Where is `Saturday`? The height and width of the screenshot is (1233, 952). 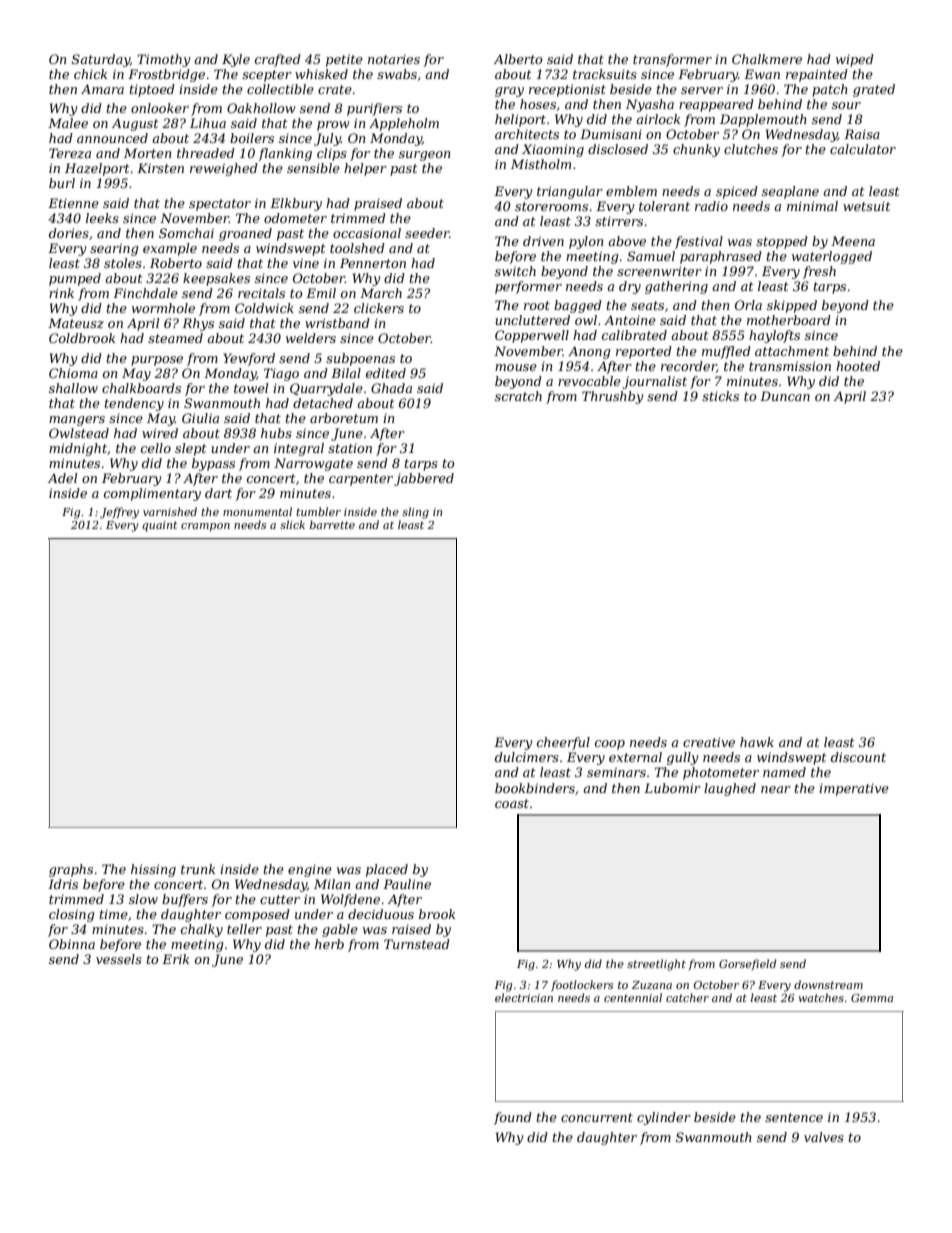
Saturday is located at coordinates (101, 60).
